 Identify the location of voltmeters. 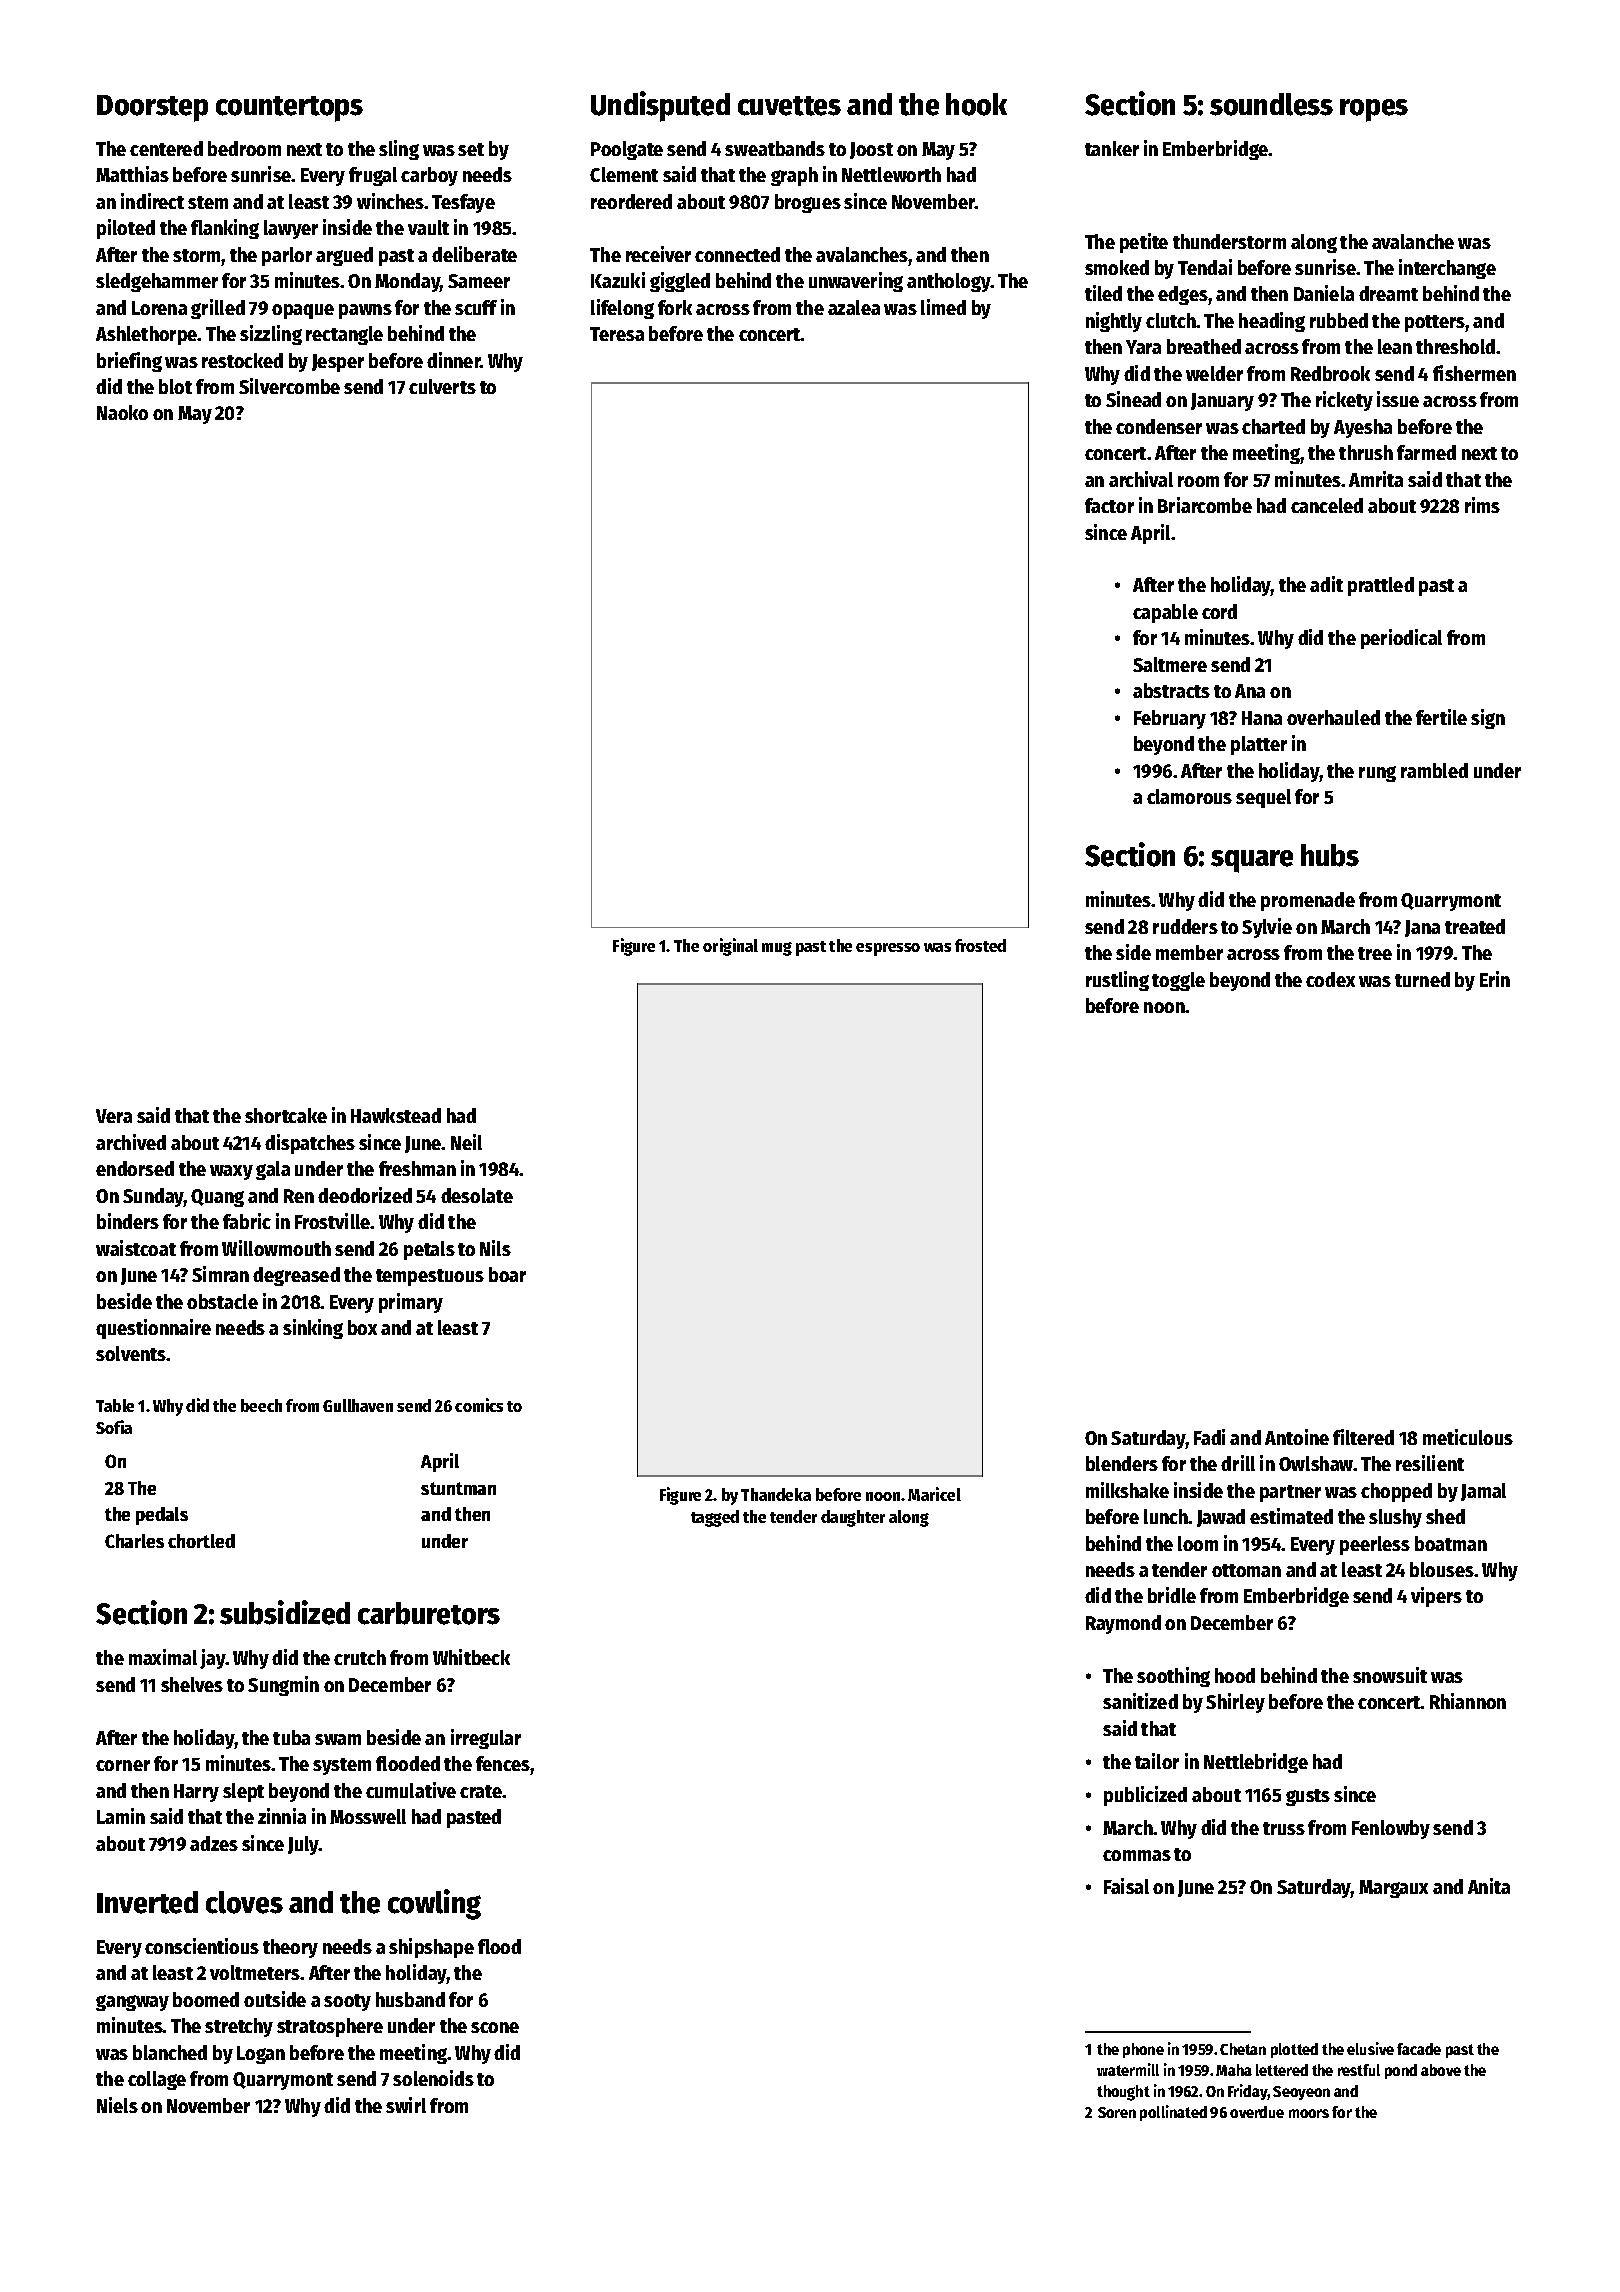
(255, 1972).
